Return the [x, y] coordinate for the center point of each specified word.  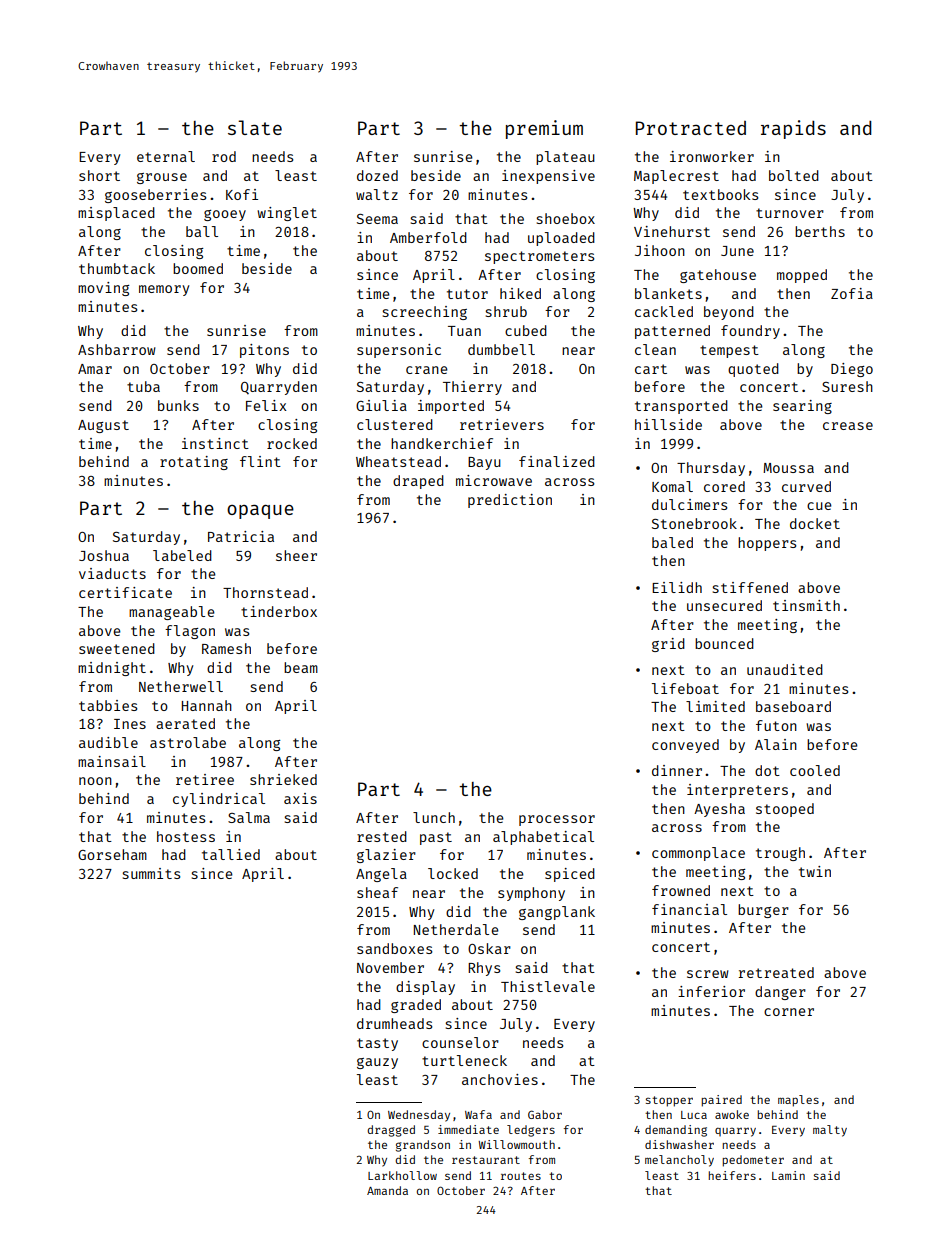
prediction [510, 501]
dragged [391, 1131]
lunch [434, 817]
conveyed [685, 746]
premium [544, 129]
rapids [793, 129]
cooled [815, 770]
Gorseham [112, 854]
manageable [172, 613]
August [103, 426]
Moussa [788, 468]
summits [151, 873]
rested [382, 836]
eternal [166, 156]
